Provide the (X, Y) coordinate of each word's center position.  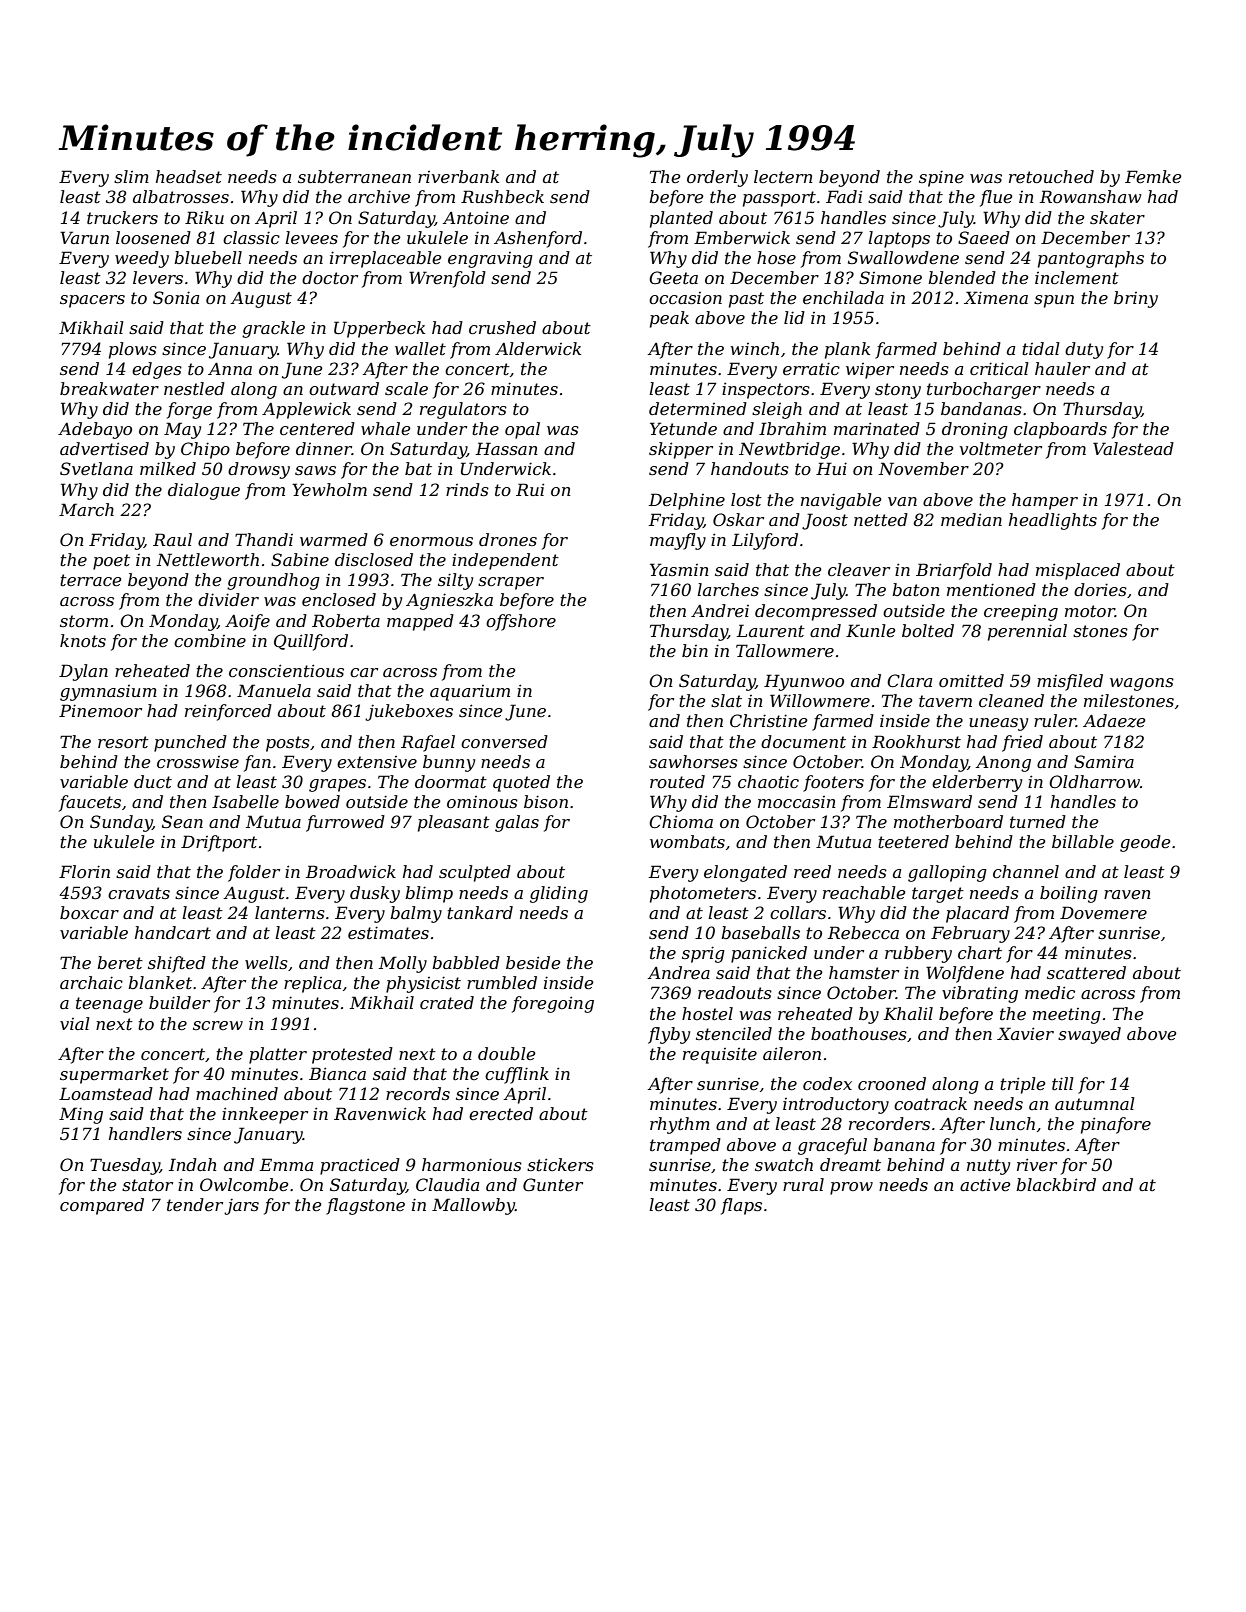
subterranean (354, 176)
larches (728, 589)
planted (681, 219)
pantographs (1091, 259)
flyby (669, 1035)
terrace (91, 580)
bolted (928, 630)
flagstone (365, 1206)
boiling (1069, 894)
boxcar (89, 912)
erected (501, 1113)
